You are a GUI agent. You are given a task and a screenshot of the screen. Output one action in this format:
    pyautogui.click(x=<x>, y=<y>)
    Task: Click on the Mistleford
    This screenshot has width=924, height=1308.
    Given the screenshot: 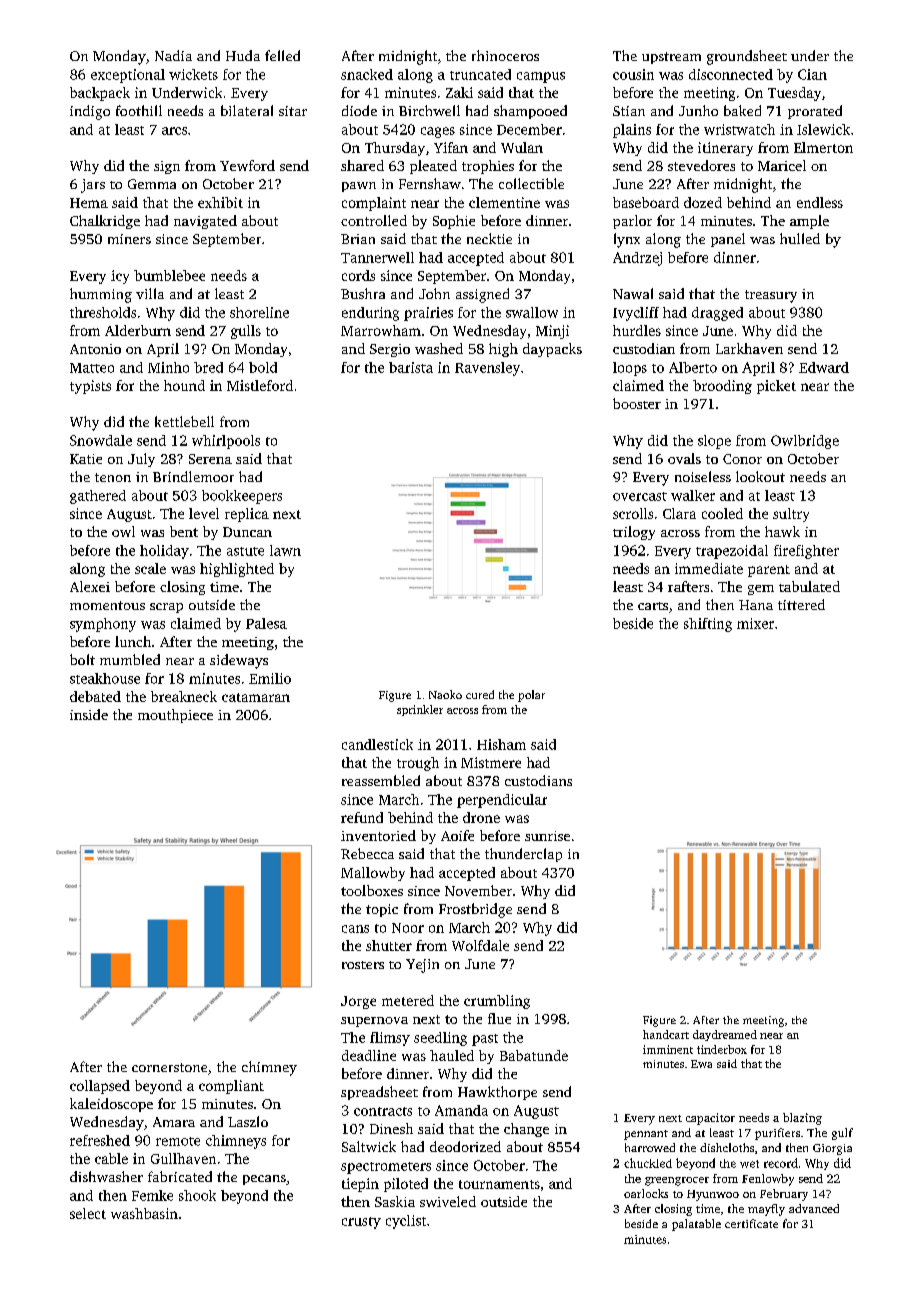 What is the action you would take?
    pyautogui.click(x=260, y=385)
